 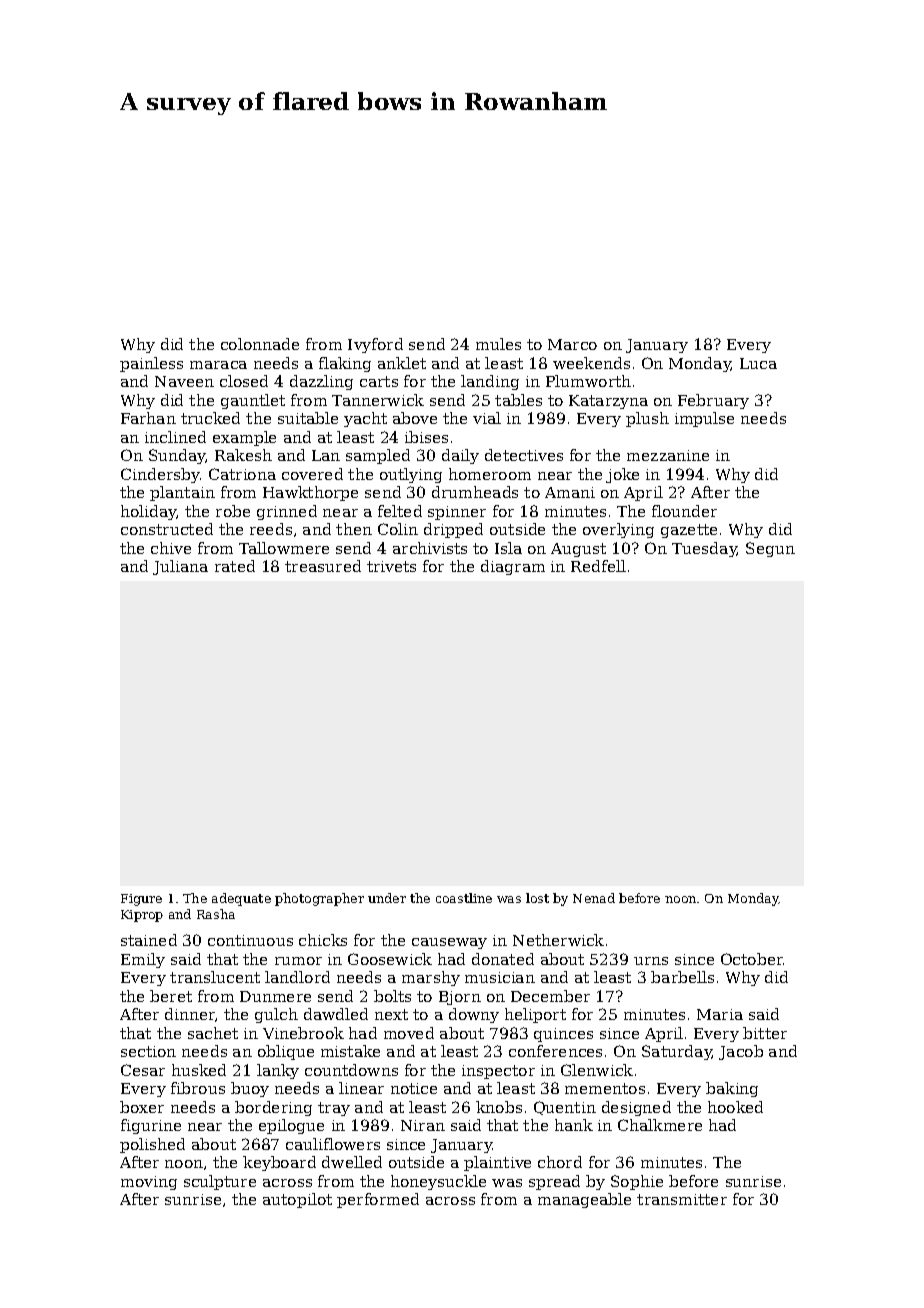 What do you see at coordinates (235, 566) in the screenshot?
I see `rated` at bounding box center [235, 566].
